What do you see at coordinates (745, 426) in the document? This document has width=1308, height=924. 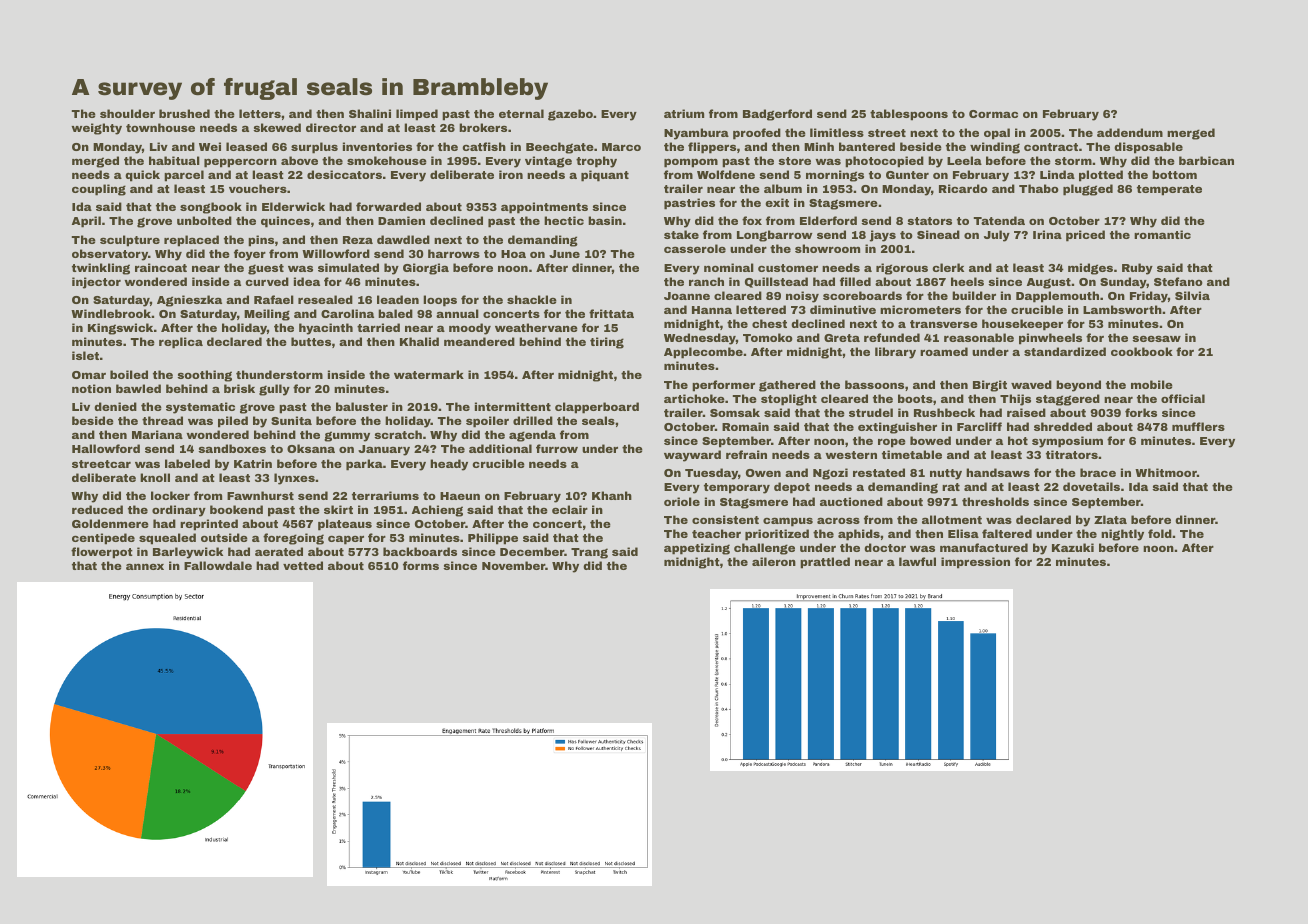 I see `Romain` at bounding box center [745, 426].
